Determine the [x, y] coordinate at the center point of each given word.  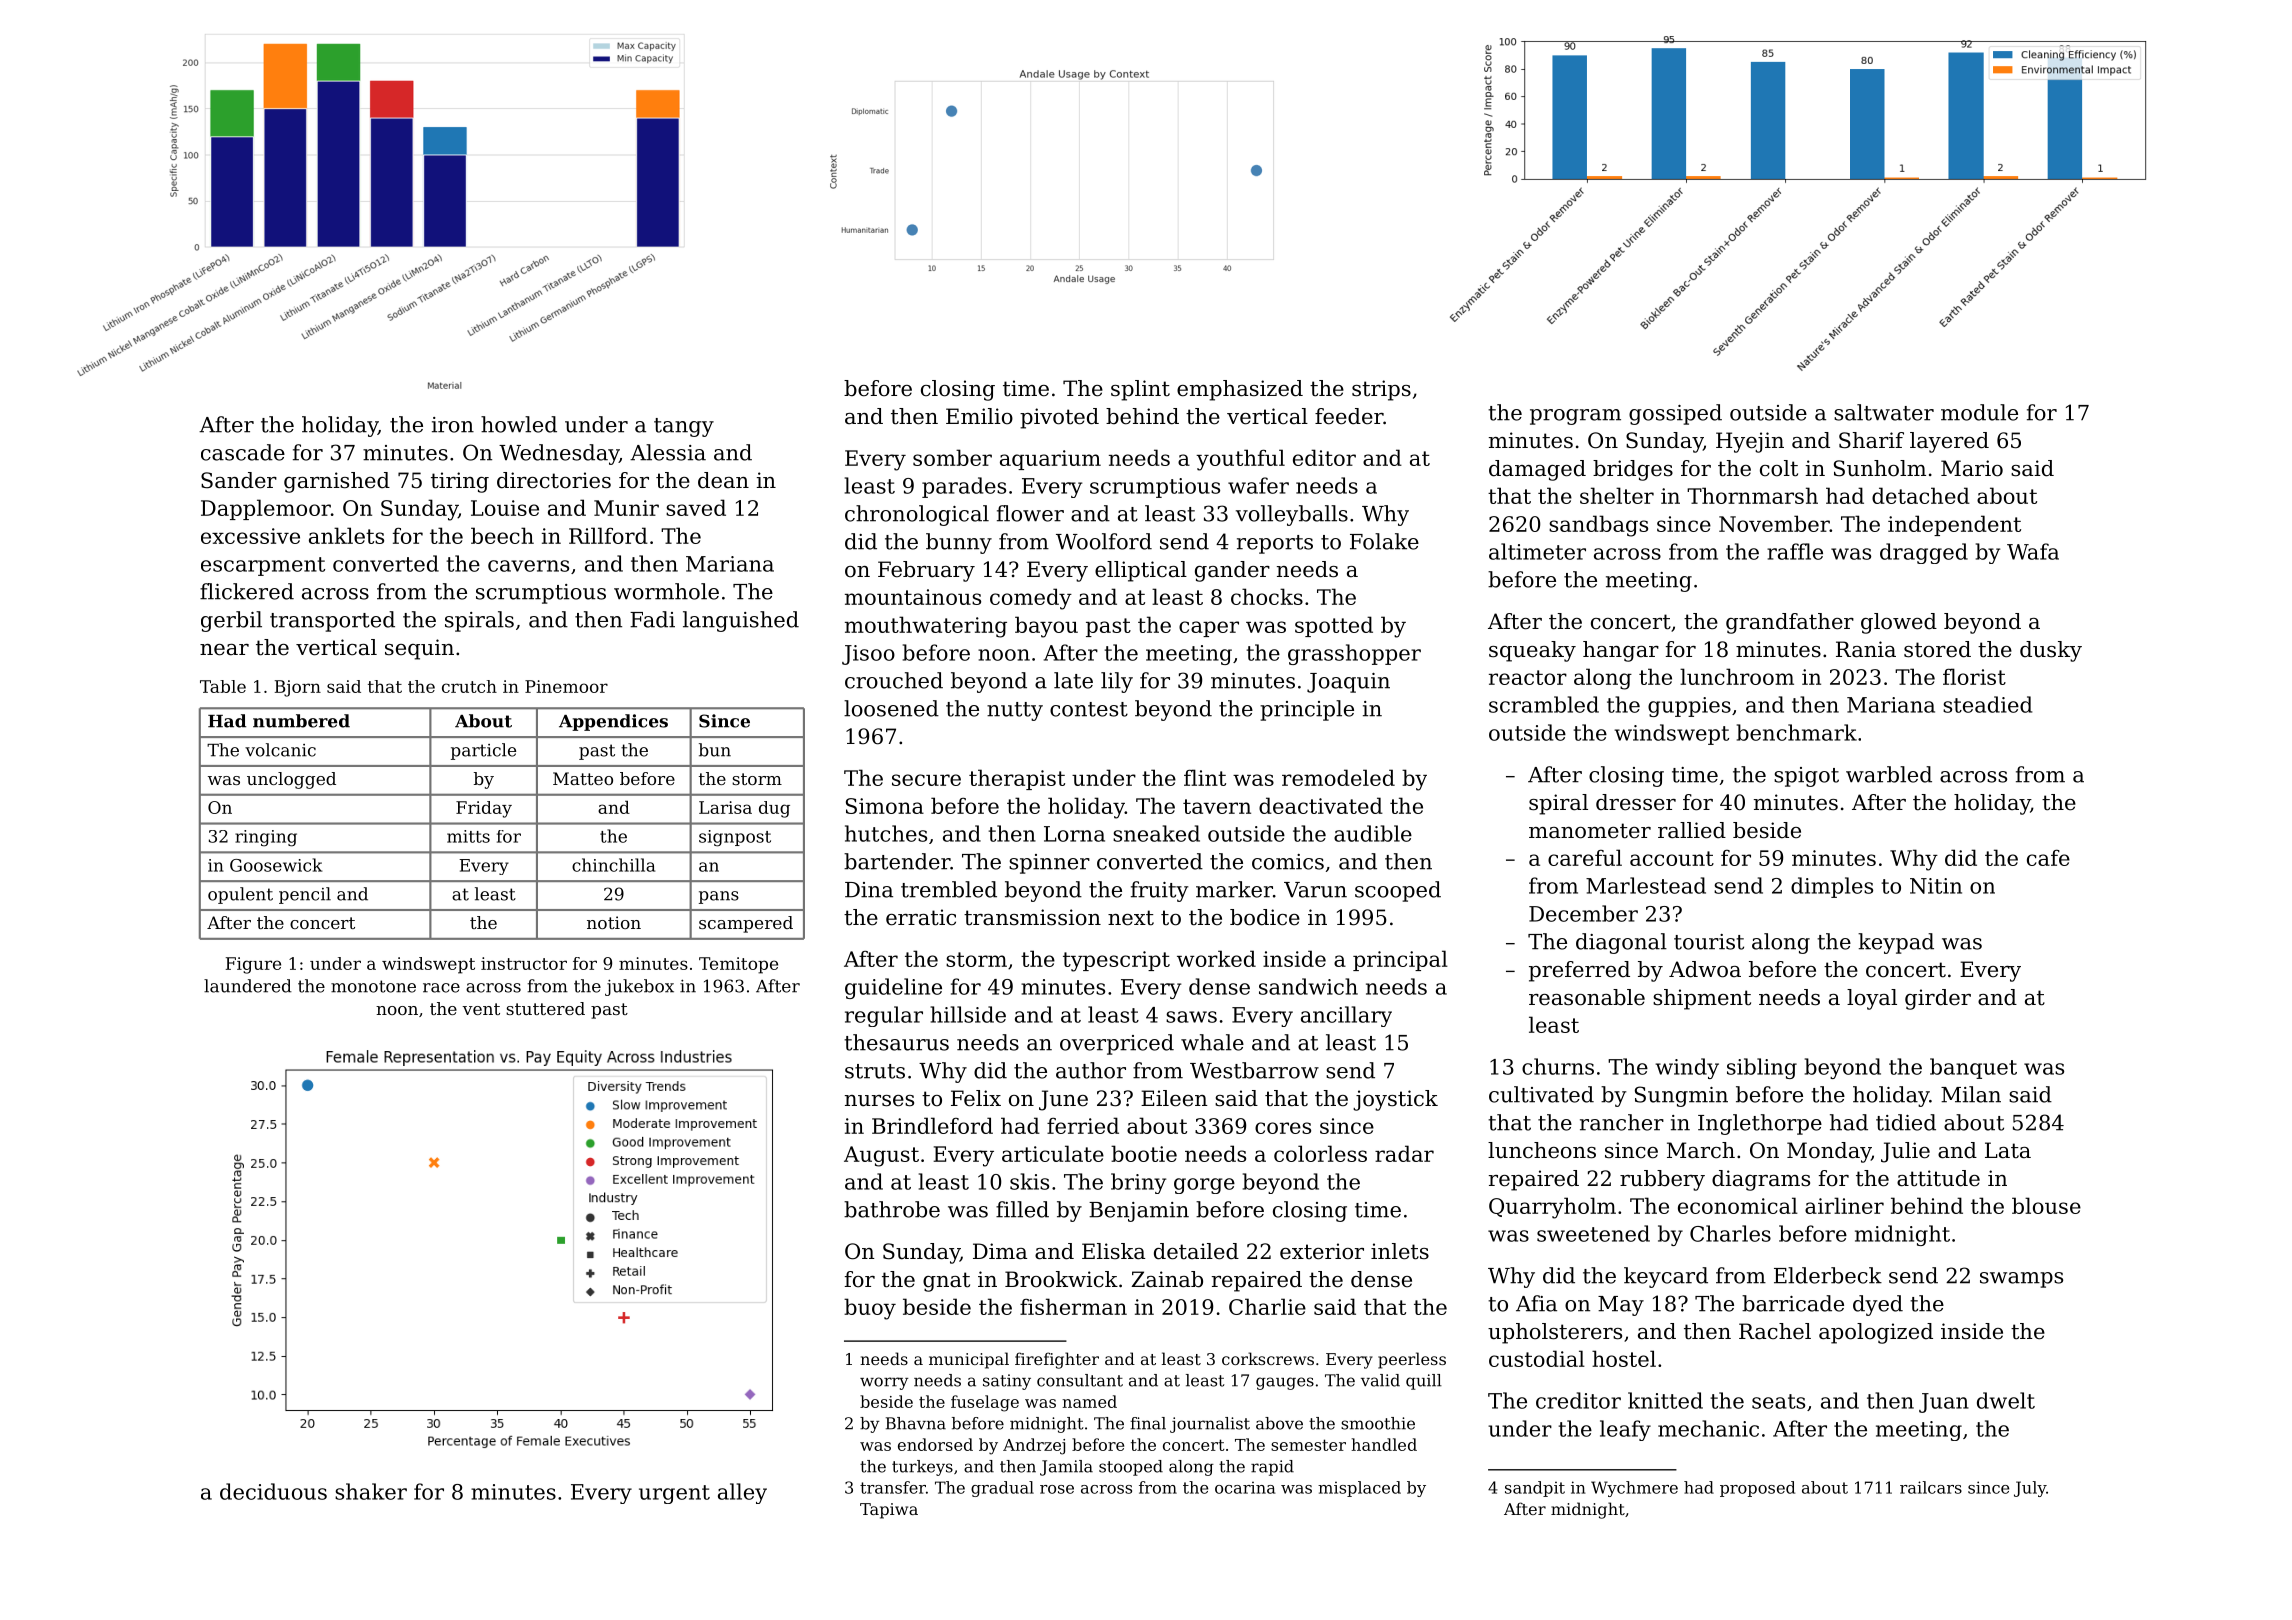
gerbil [231, 621]
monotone [373, 986]
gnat [946, 1282]
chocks [1267, 596]
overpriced [1117, 1044]
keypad [1896, 943]
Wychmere [1634, 1489]
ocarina [1245, 1488]
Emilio [979, 416]
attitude [1938, 1178]
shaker [371, 1491]
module [1979, 412]
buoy [870, 1309]
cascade [243, 452]
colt [1779, 468]
